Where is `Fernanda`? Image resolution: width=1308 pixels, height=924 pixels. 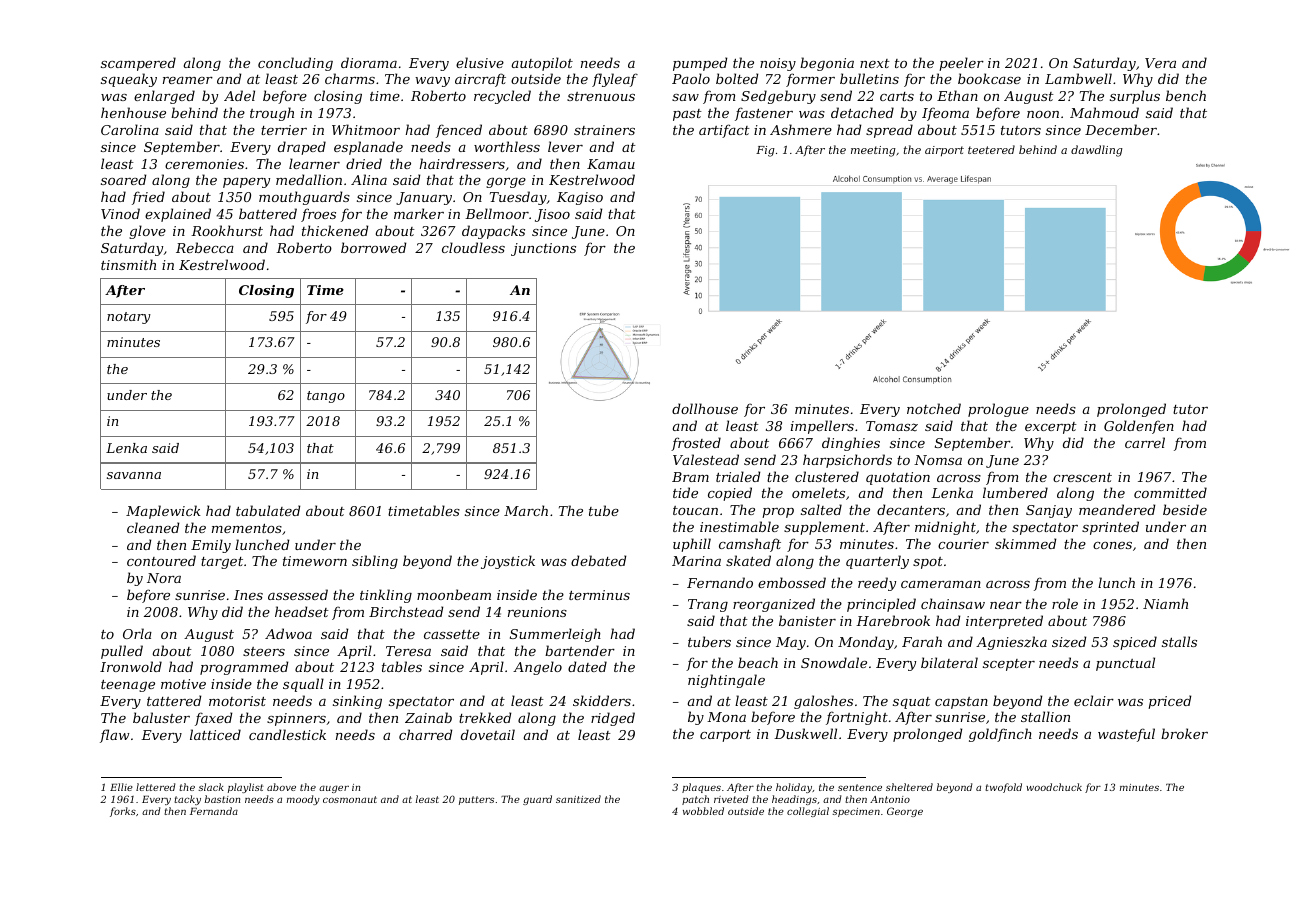
Fernanda is located at coordinates (214, 811).
